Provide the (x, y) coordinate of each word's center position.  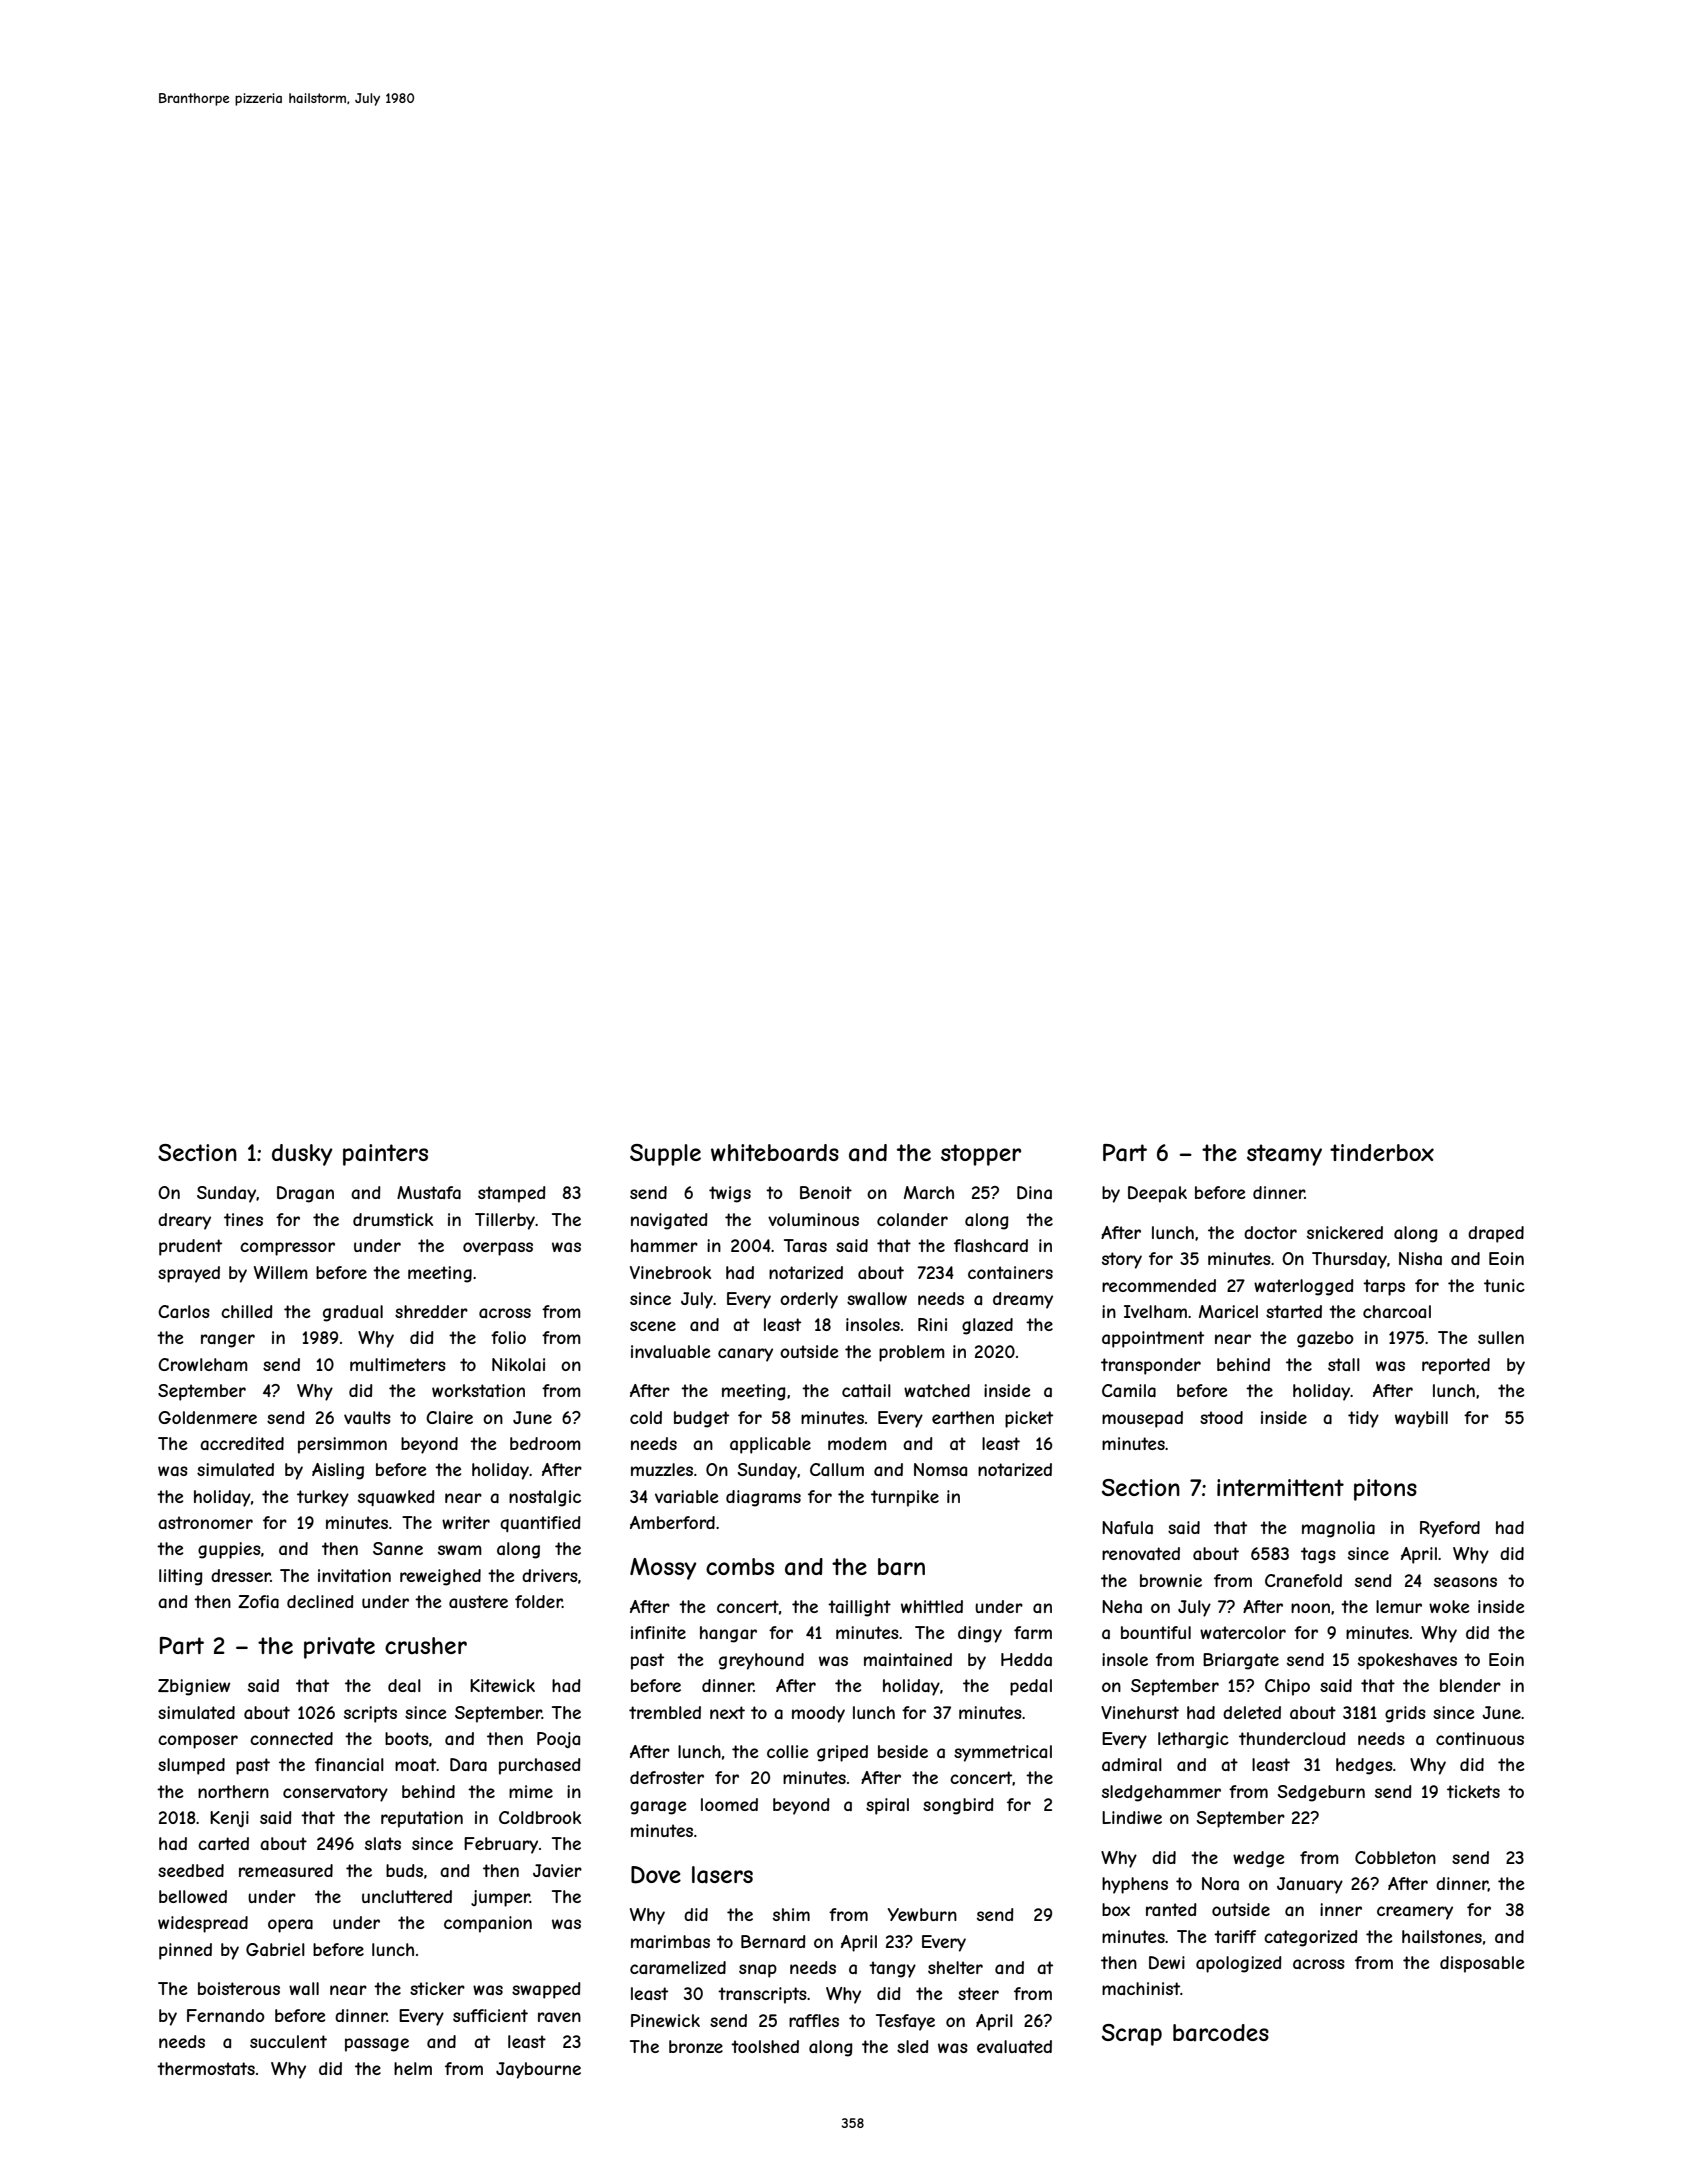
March (929, 1192)
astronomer (205, 1522)
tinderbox (1382, 1152)
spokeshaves (1407, 1661)
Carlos (184, 1311)
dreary (184, 1221)
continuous (1480, 1738)
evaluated (1014, 2046)
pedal (1031, 1687)
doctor (1270, 1232)
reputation (422, 1819)
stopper (981, 1155)
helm (413, 2068)
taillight (859, 1608)
